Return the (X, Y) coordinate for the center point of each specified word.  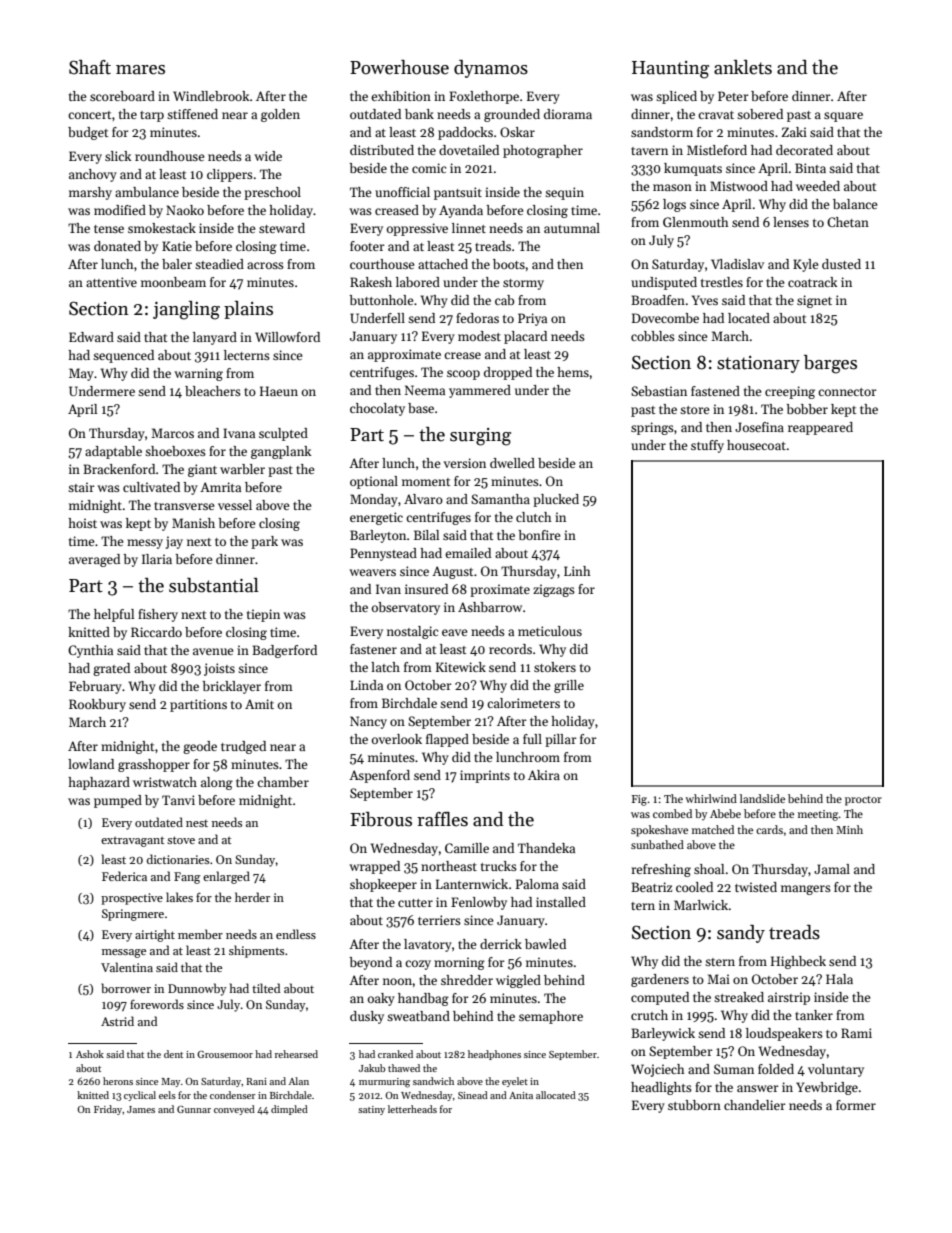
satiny (371, 1110)
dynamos (491, 69)
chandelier (755, 1105)
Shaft (90, 67)
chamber (283, 782)
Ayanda (461, 211)
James (141, 1109)
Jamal (832, 869)
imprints (485, 776)
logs (674, 205)
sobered (760, 114)
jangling (186, 310)
